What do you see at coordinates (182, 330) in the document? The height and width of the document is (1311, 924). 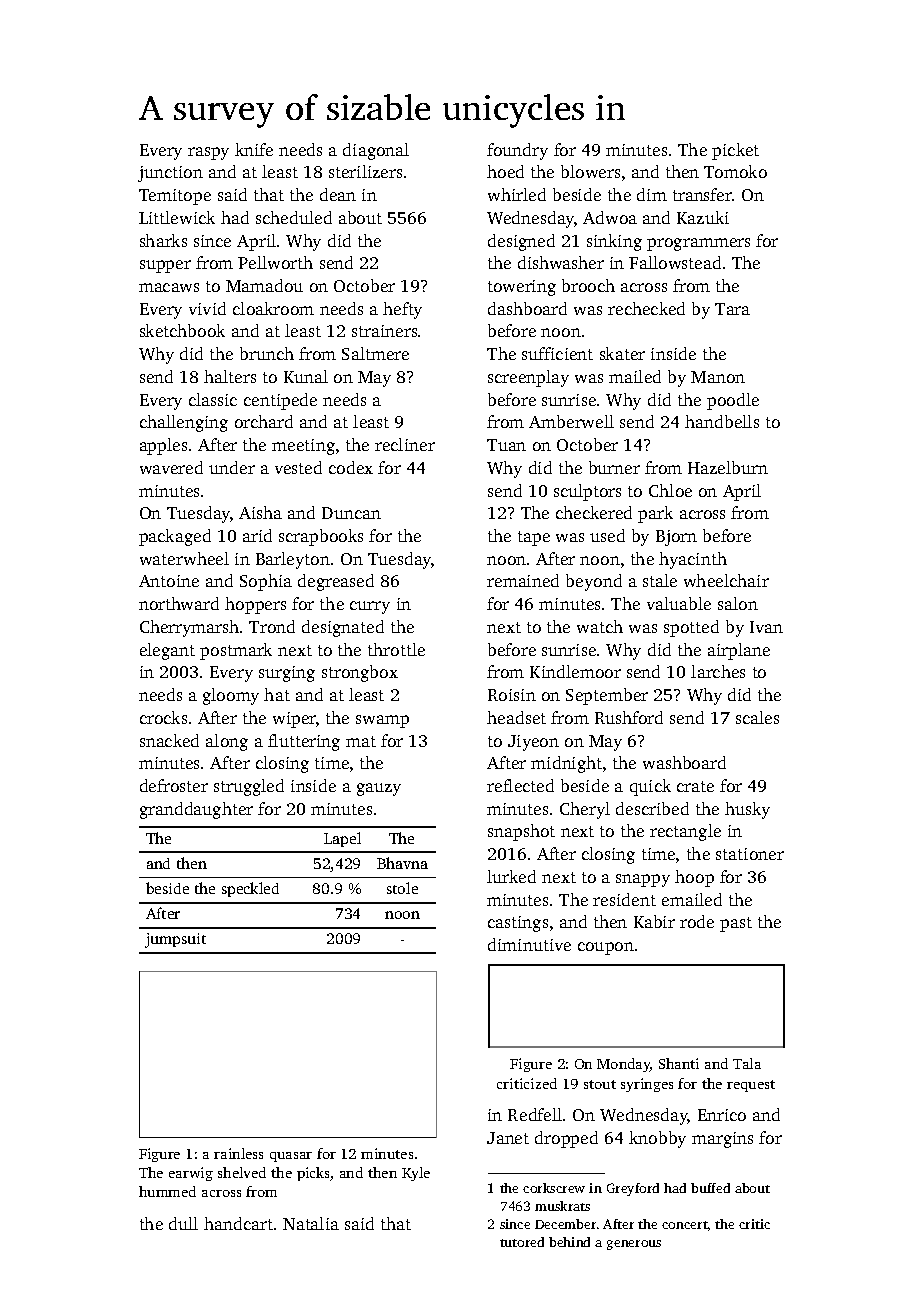 I see `sketchbook` at bounding box center [182, 330].
